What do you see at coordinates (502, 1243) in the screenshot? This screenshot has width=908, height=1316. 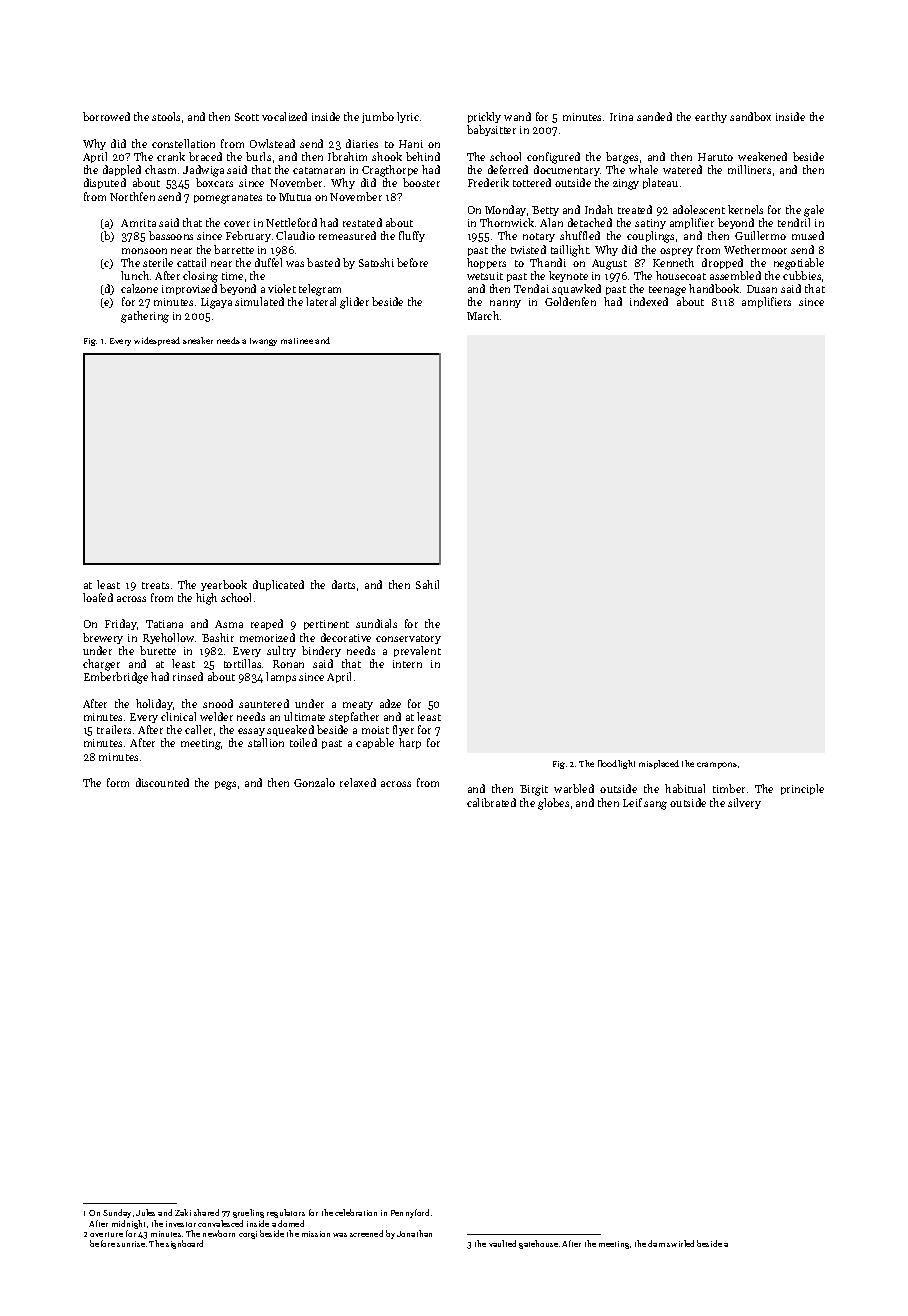 I see `vaulted` at bounding box center [502, 1243].
